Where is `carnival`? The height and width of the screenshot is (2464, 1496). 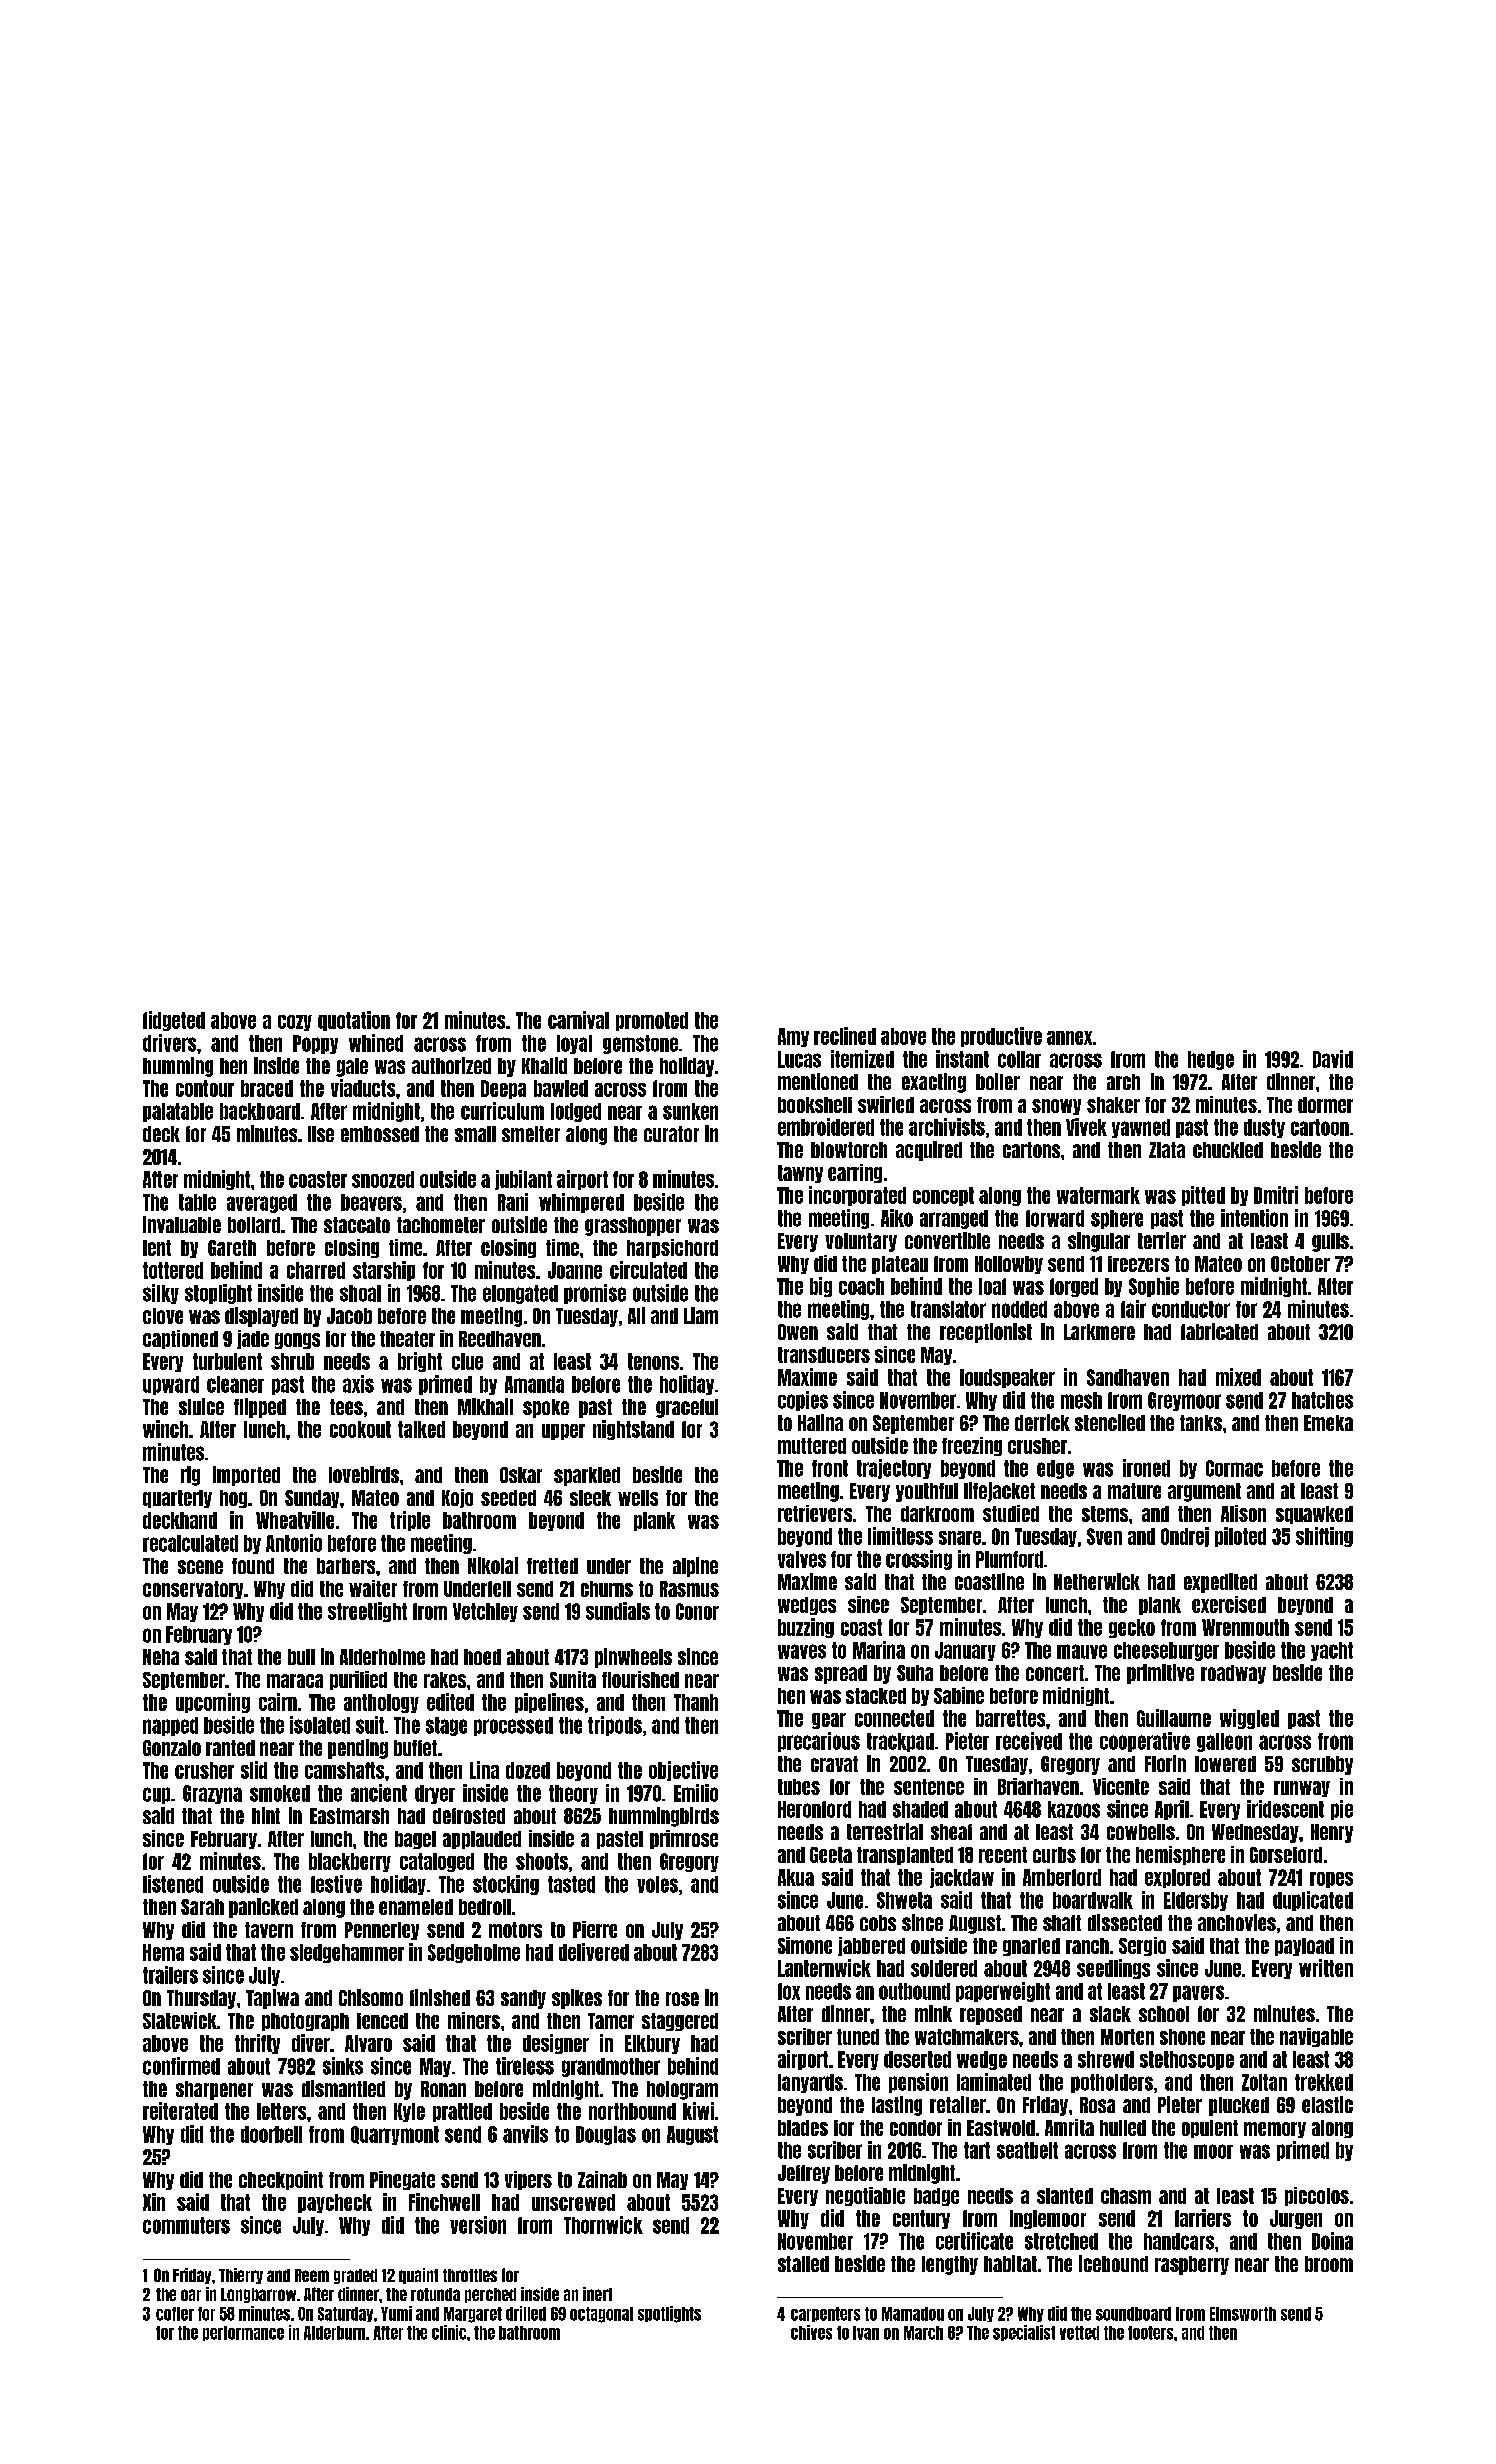
carnival is located at coordinates (578, 1020).
